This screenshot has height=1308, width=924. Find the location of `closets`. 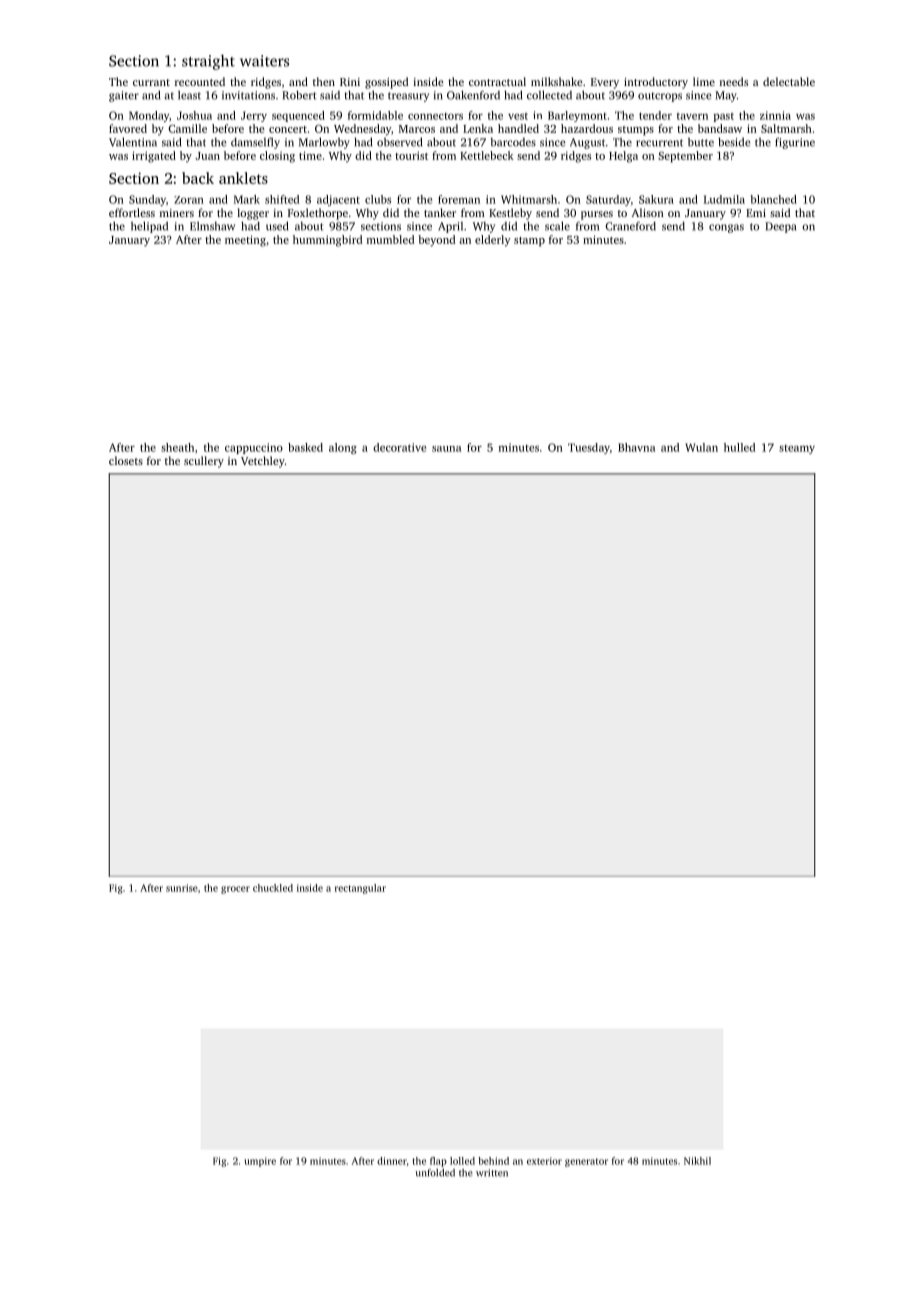

closets is located at coordinates (126, 460).
